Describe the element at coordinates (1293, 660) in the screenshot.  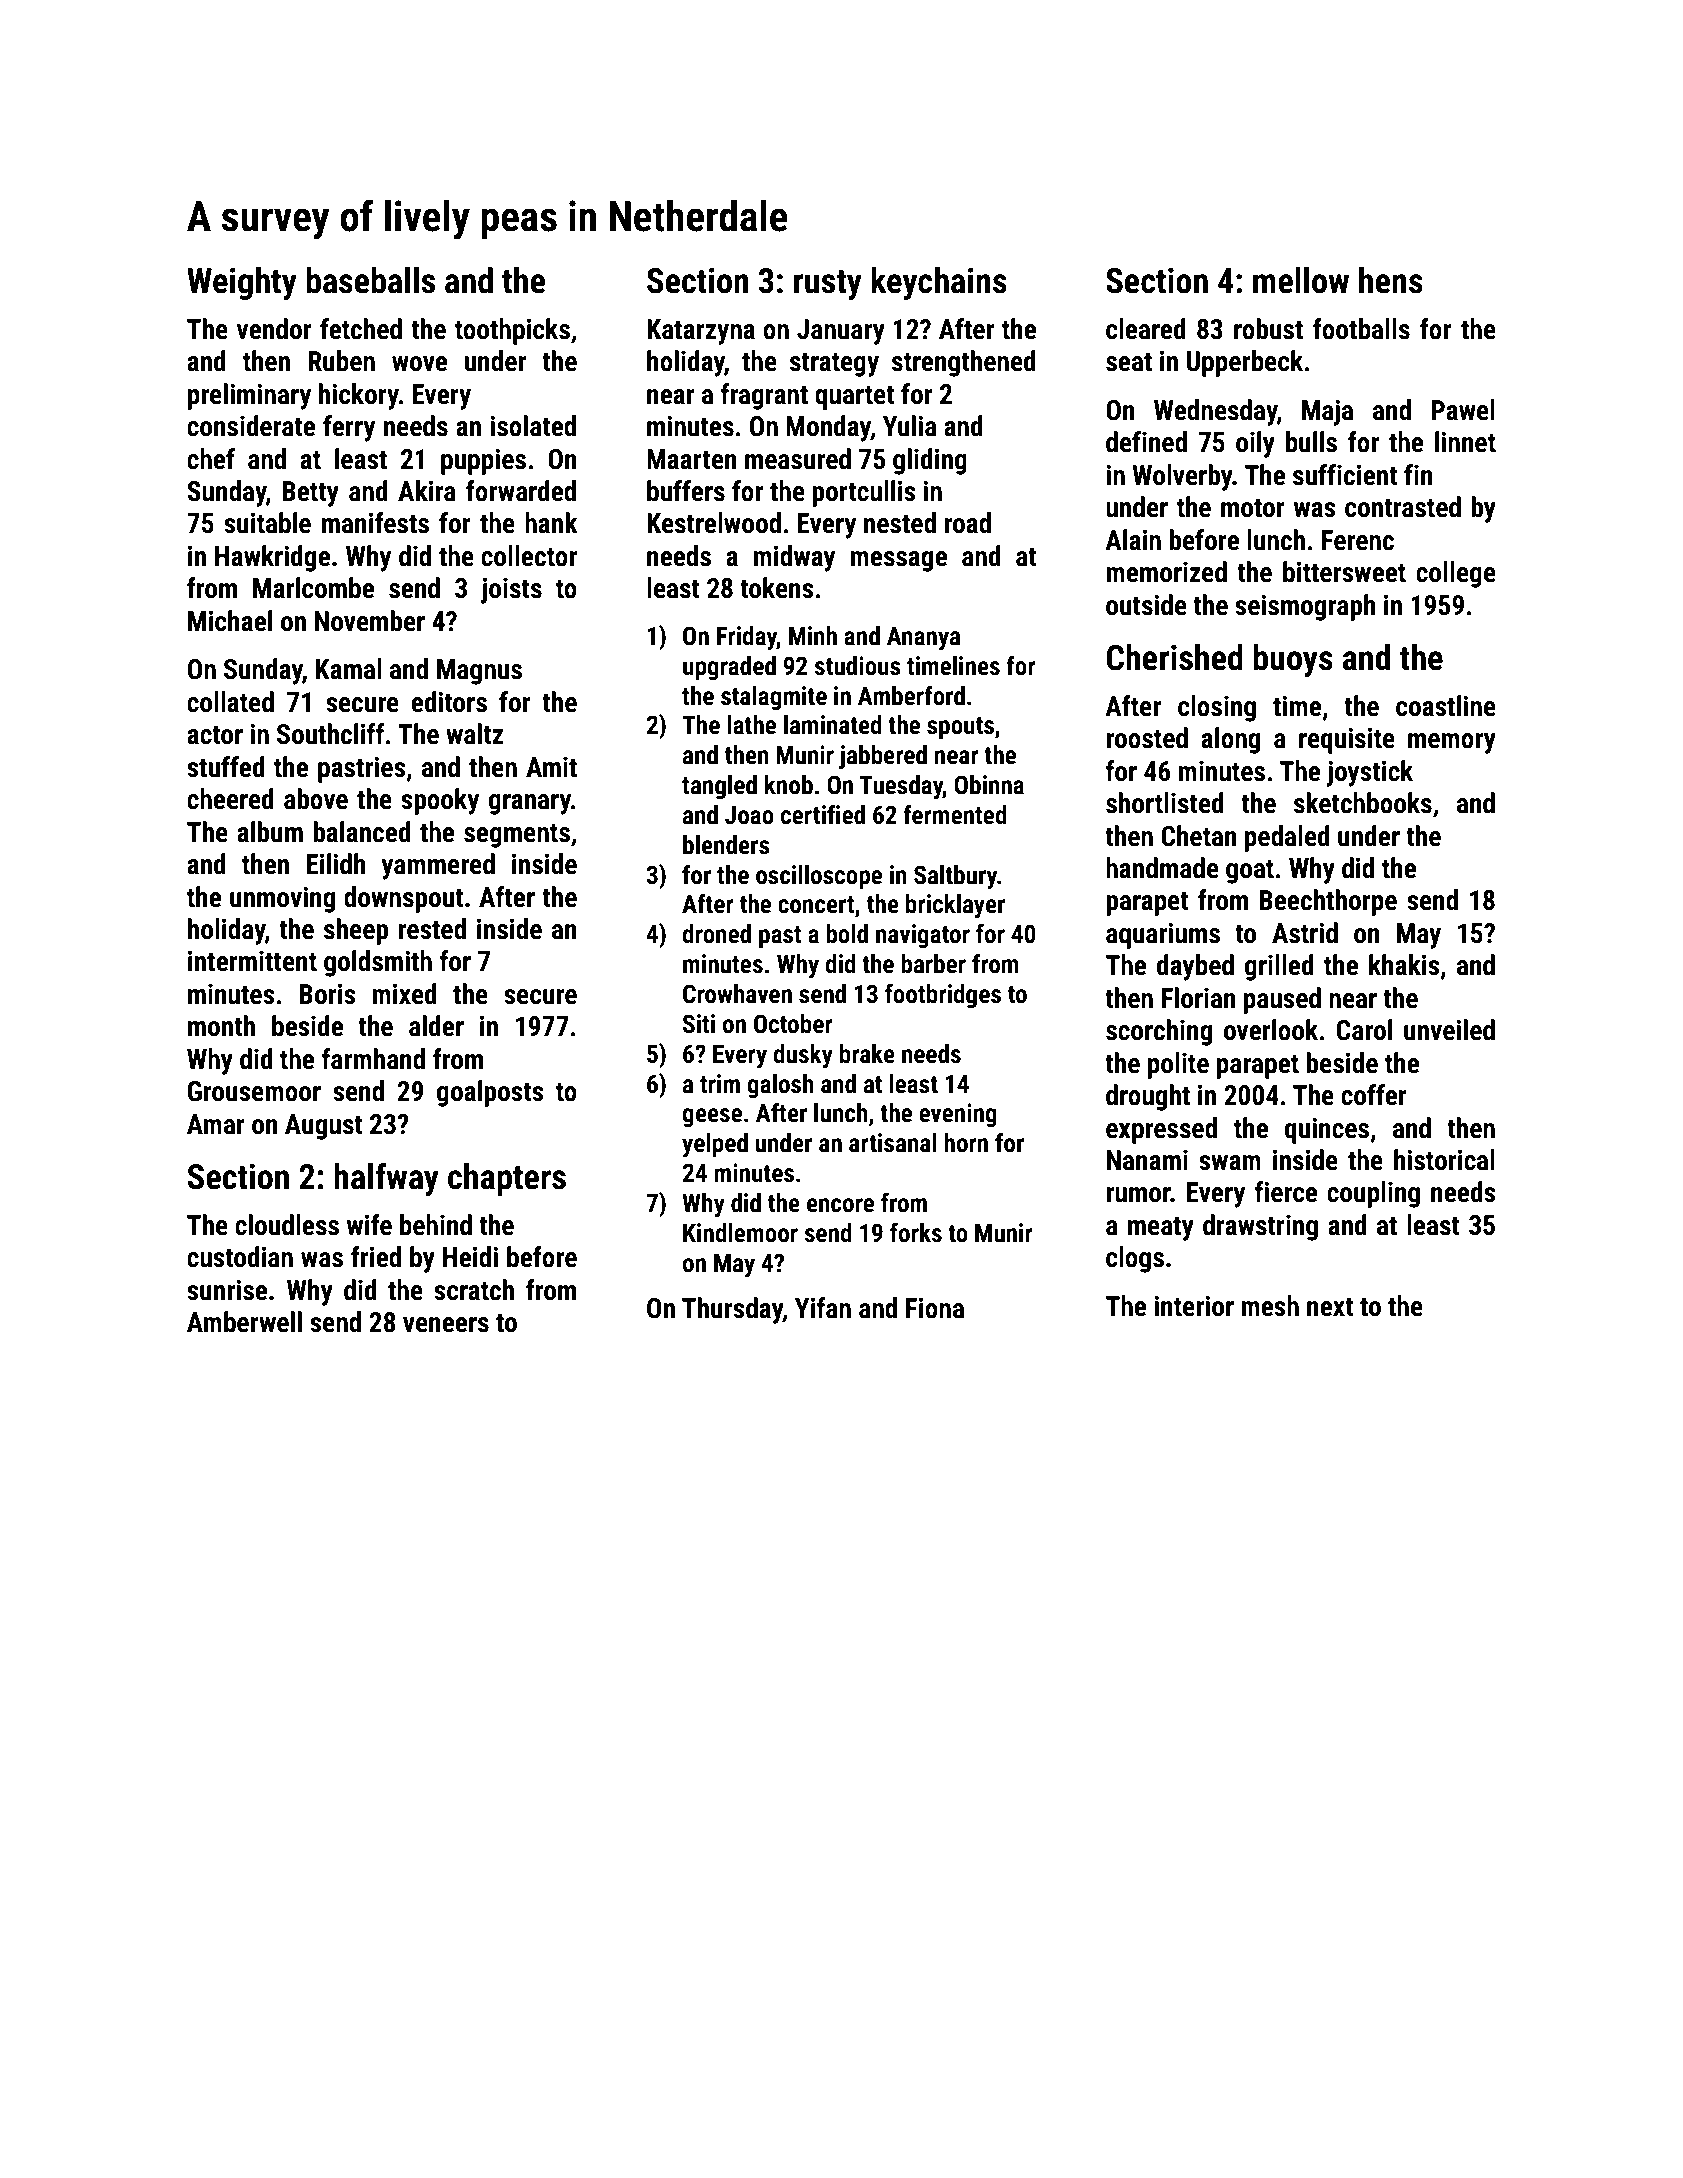
I see `buoys` at that location.
